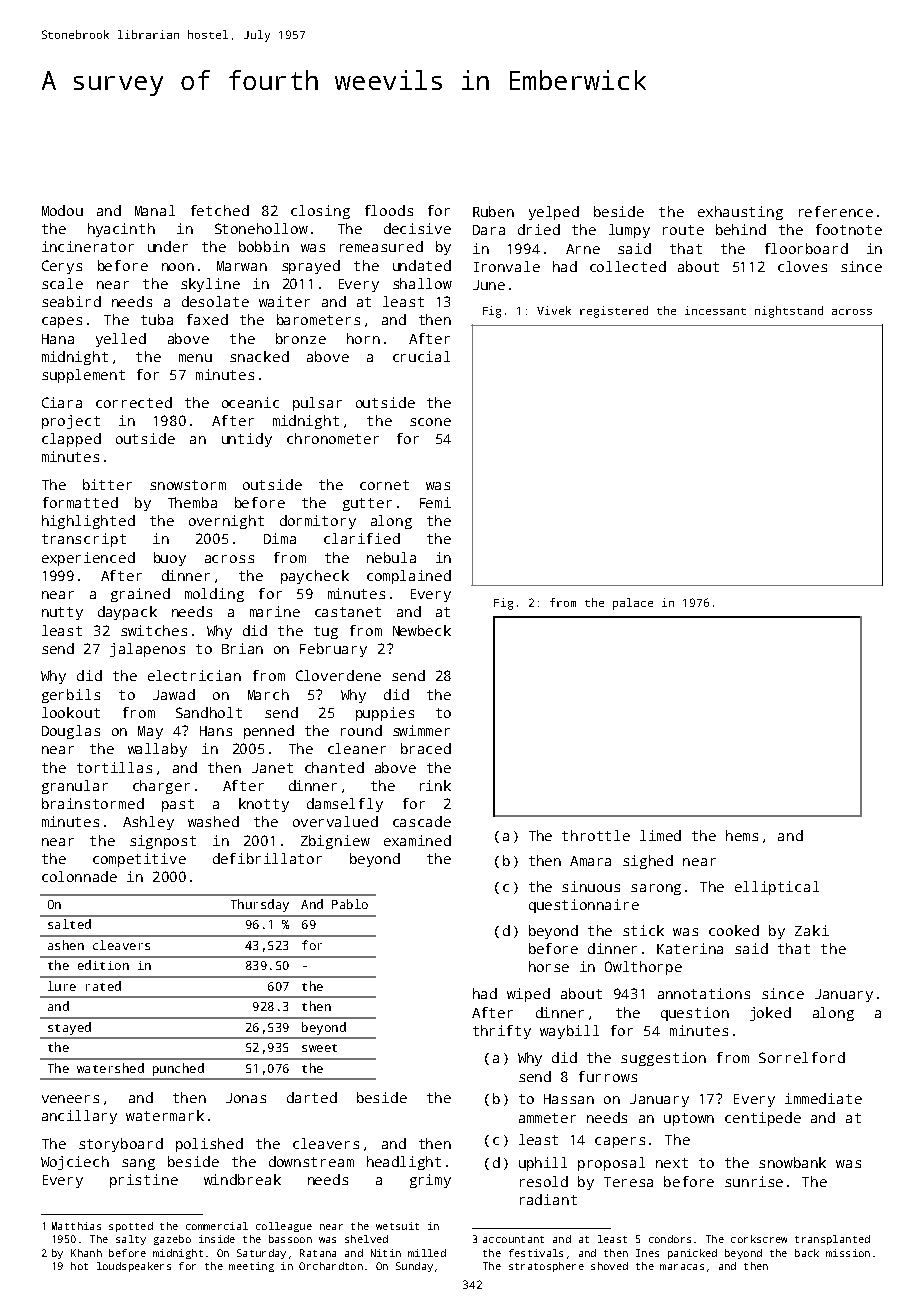 This screenshot has height=1308, width=924. I want to click on milled, so click(427, 1253).
